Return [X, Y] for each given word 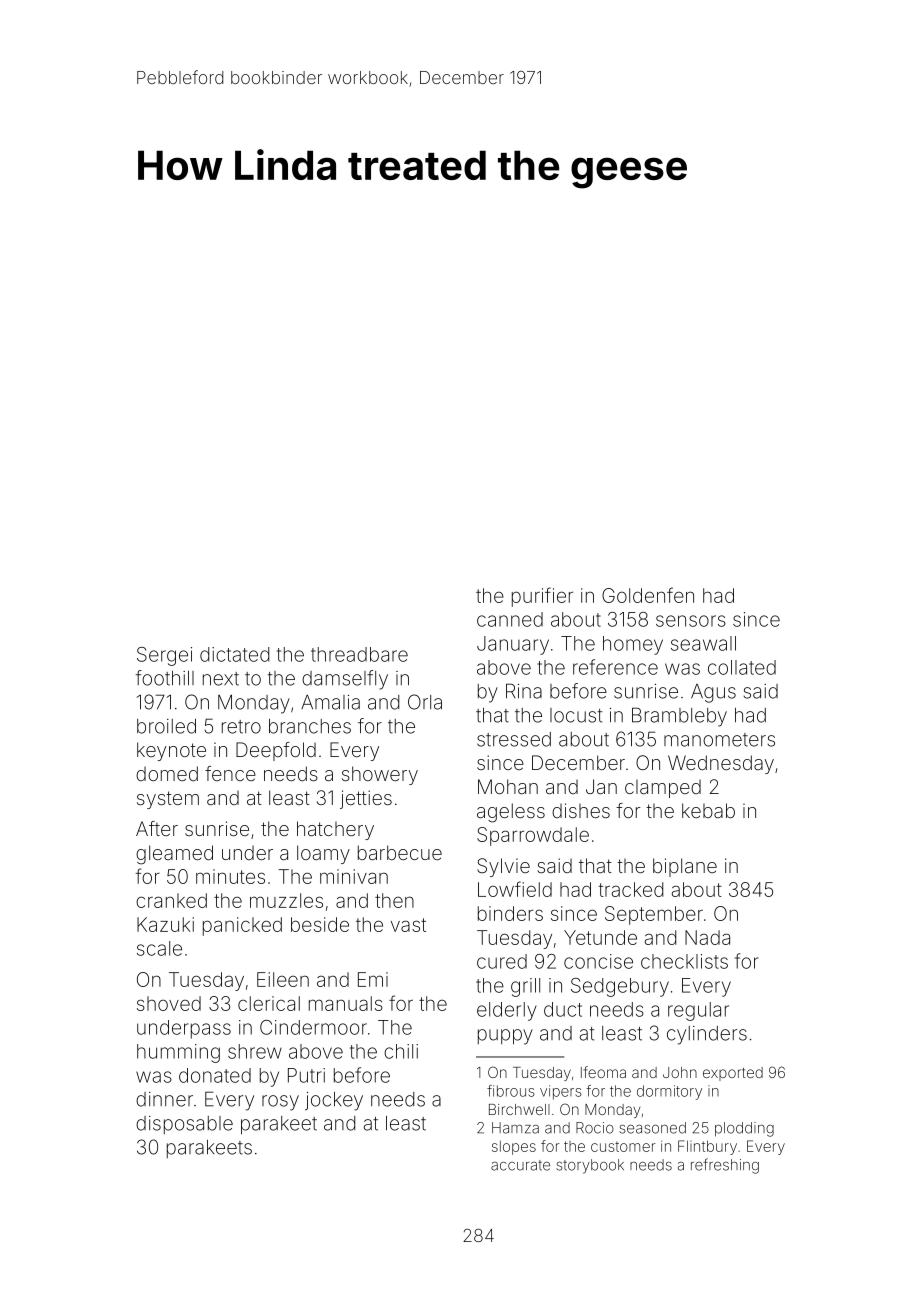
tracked [630, 889]
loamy [323, 854]
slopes [514, 1148]
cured [502, 961]
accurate [520, 1165]
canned [510, 619]
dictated [234, 654]
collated [742, 667]
